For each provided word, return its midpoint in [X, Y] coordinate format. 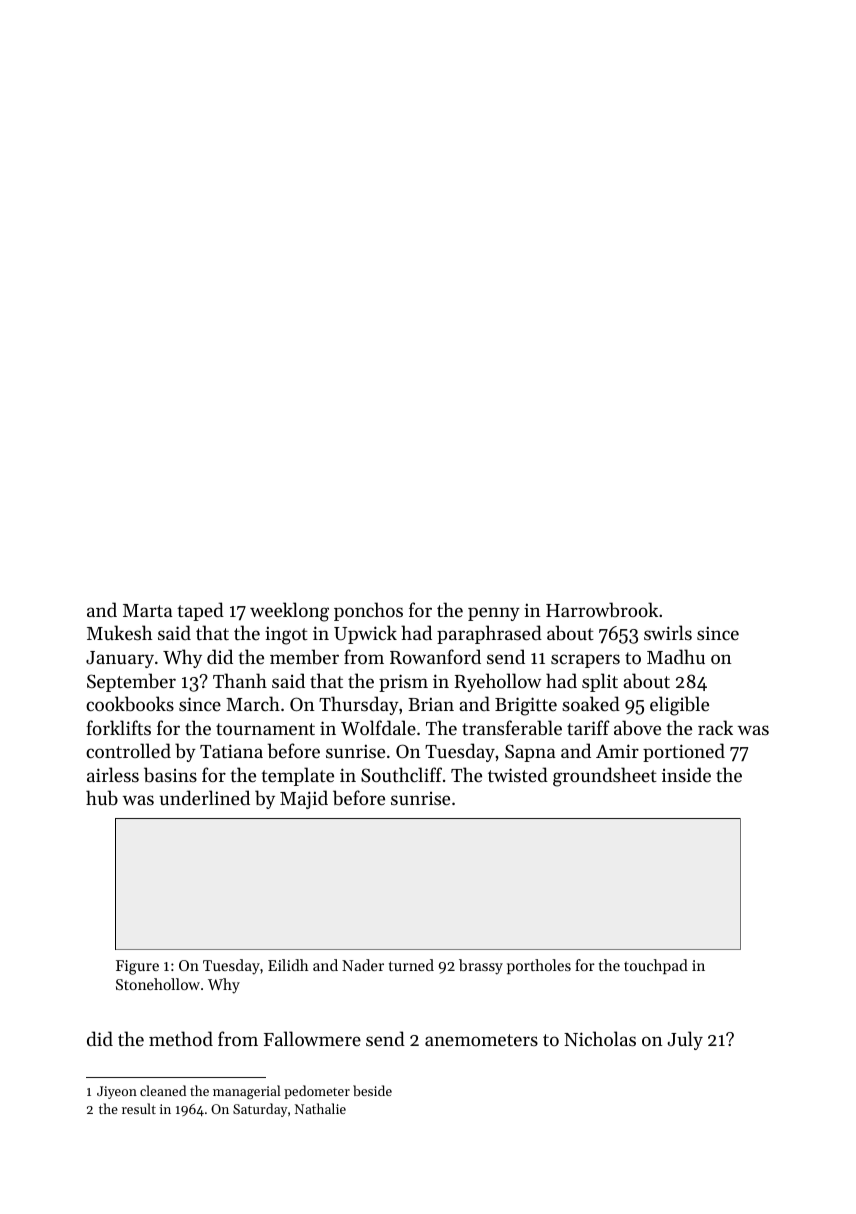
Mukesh [120, 632]
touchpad [656, 966]
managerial [247, 1092]
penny [494, 614]
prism [403, 683]
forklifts [118, 727]
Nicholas [600, 1038]
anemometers [481, 1040]
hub [102, 797]
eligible [679, 706]
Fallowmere [312, 1038]
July [685, 1040]
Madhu [676, 656]
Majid [304, 799]
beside [372, 1090]
